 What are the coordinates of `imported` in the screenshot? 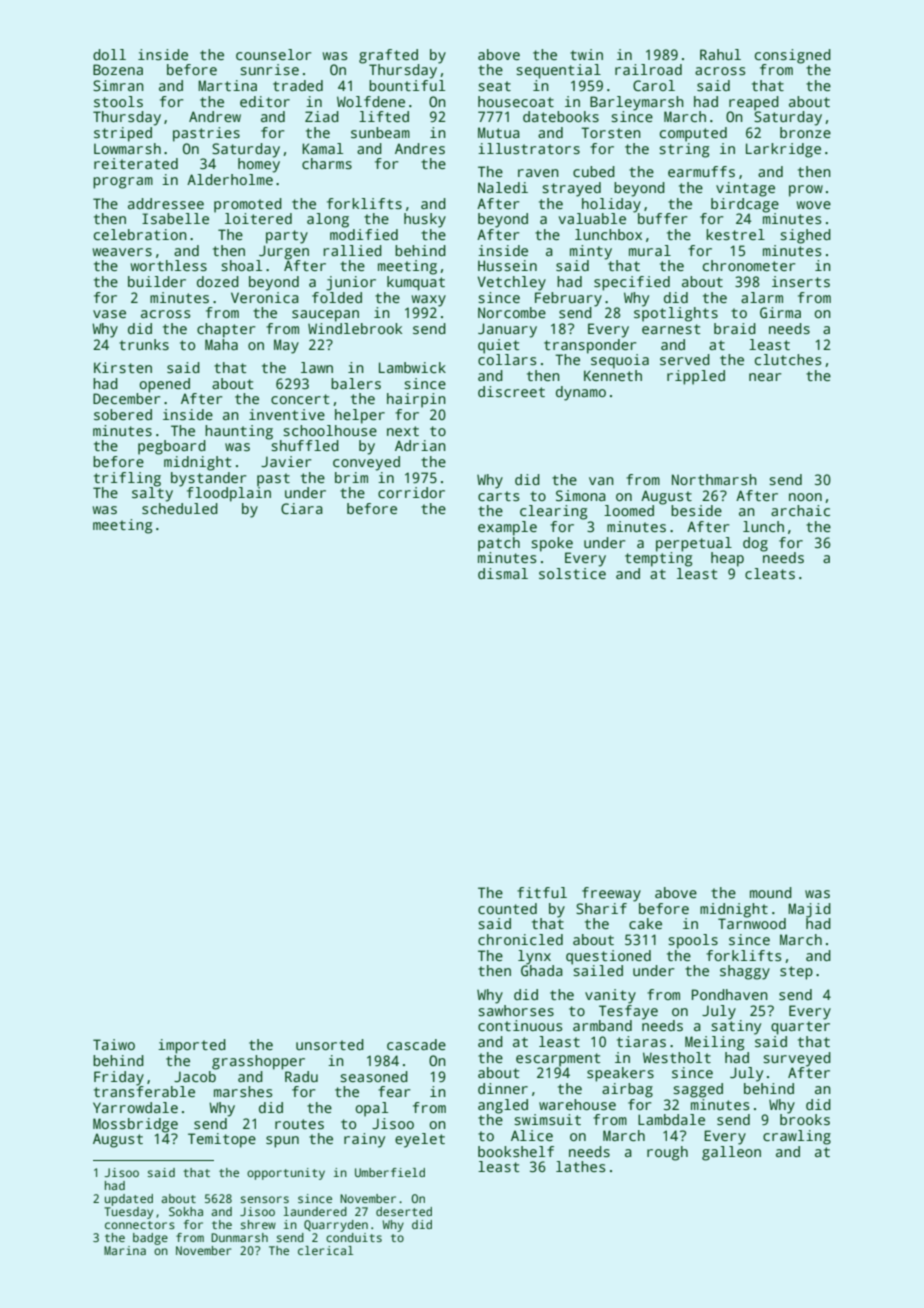 It's located at (192, 1046).
